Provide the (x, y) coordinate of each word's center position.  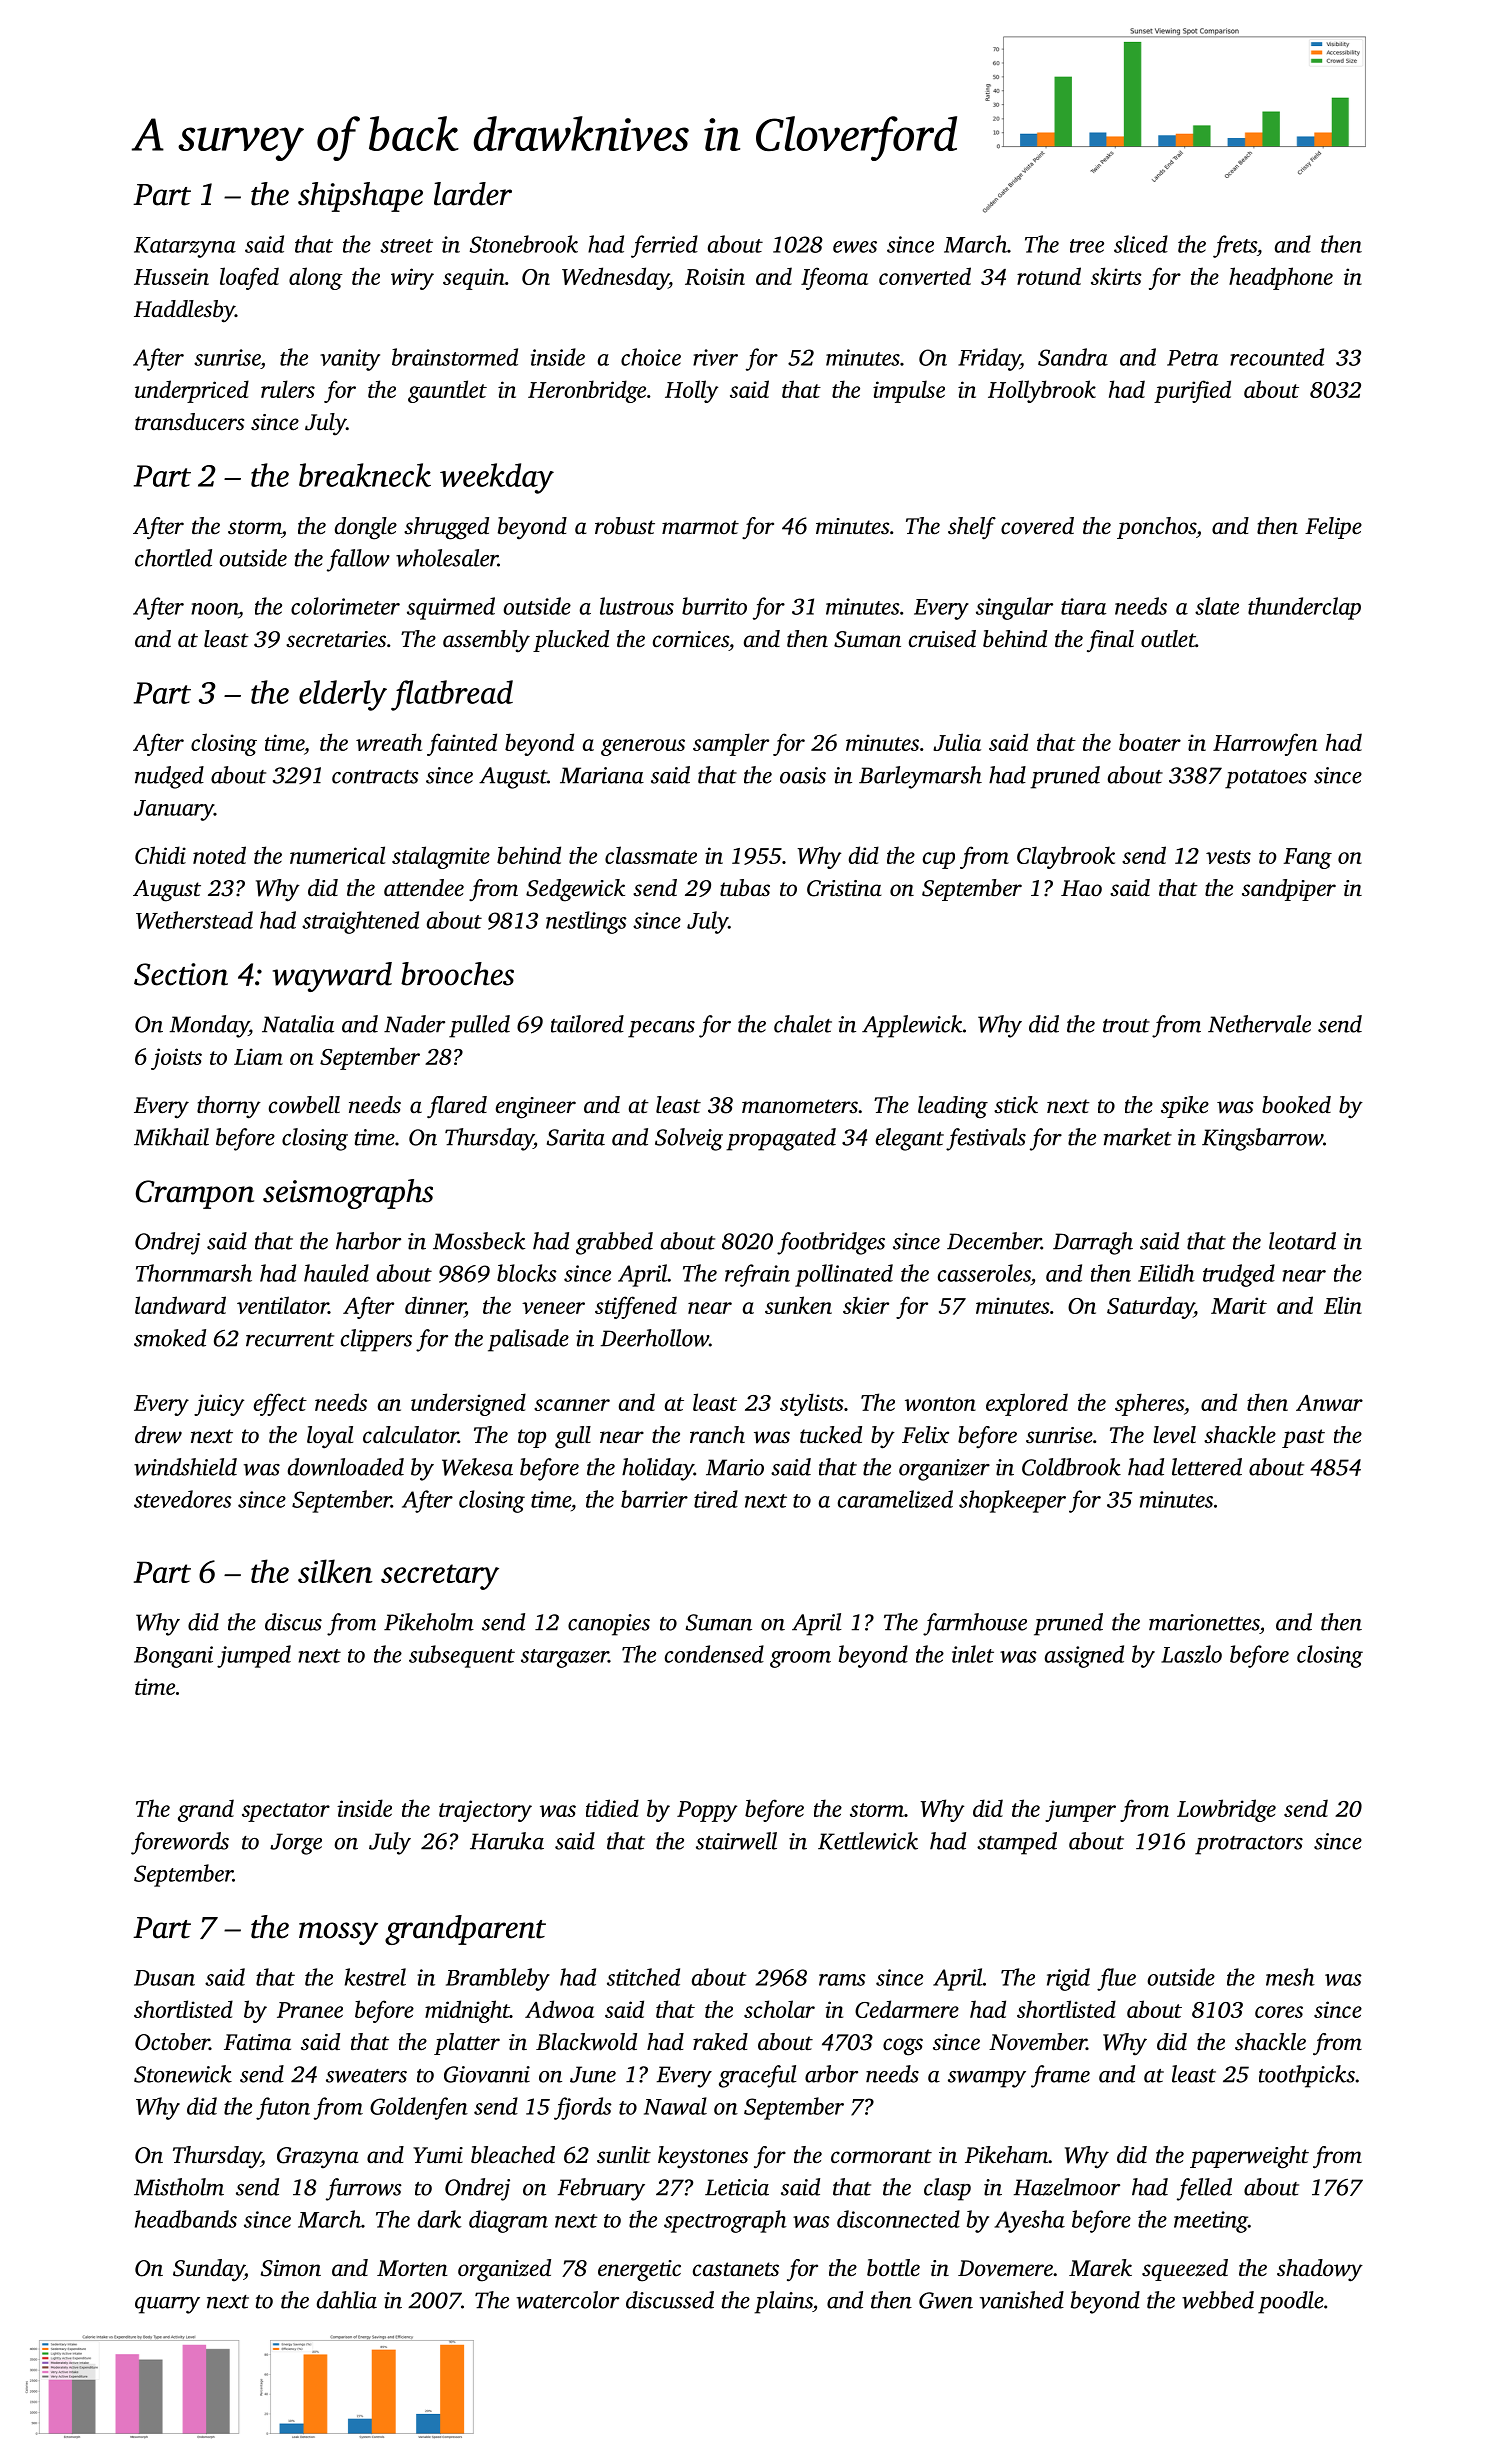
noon (214, 609)
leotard (1302, 1241)
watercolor (568, 2300)
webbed (1218, 2300)
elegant (910, 1139)
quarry (167, 2305)
